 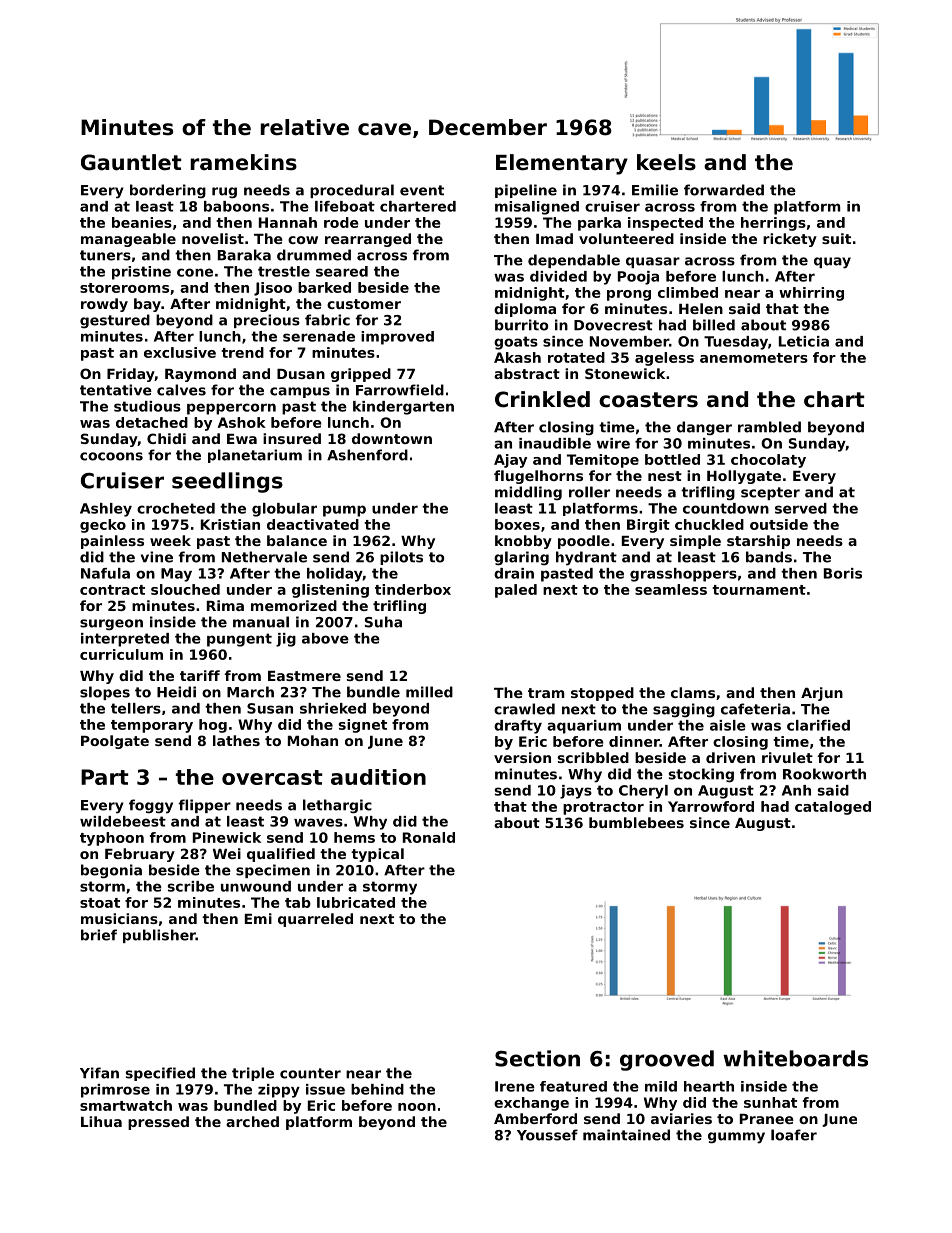 What do you see at coordinates (160, 1074) in the document?
I see `specified` at bounding box center [160, 1074].
